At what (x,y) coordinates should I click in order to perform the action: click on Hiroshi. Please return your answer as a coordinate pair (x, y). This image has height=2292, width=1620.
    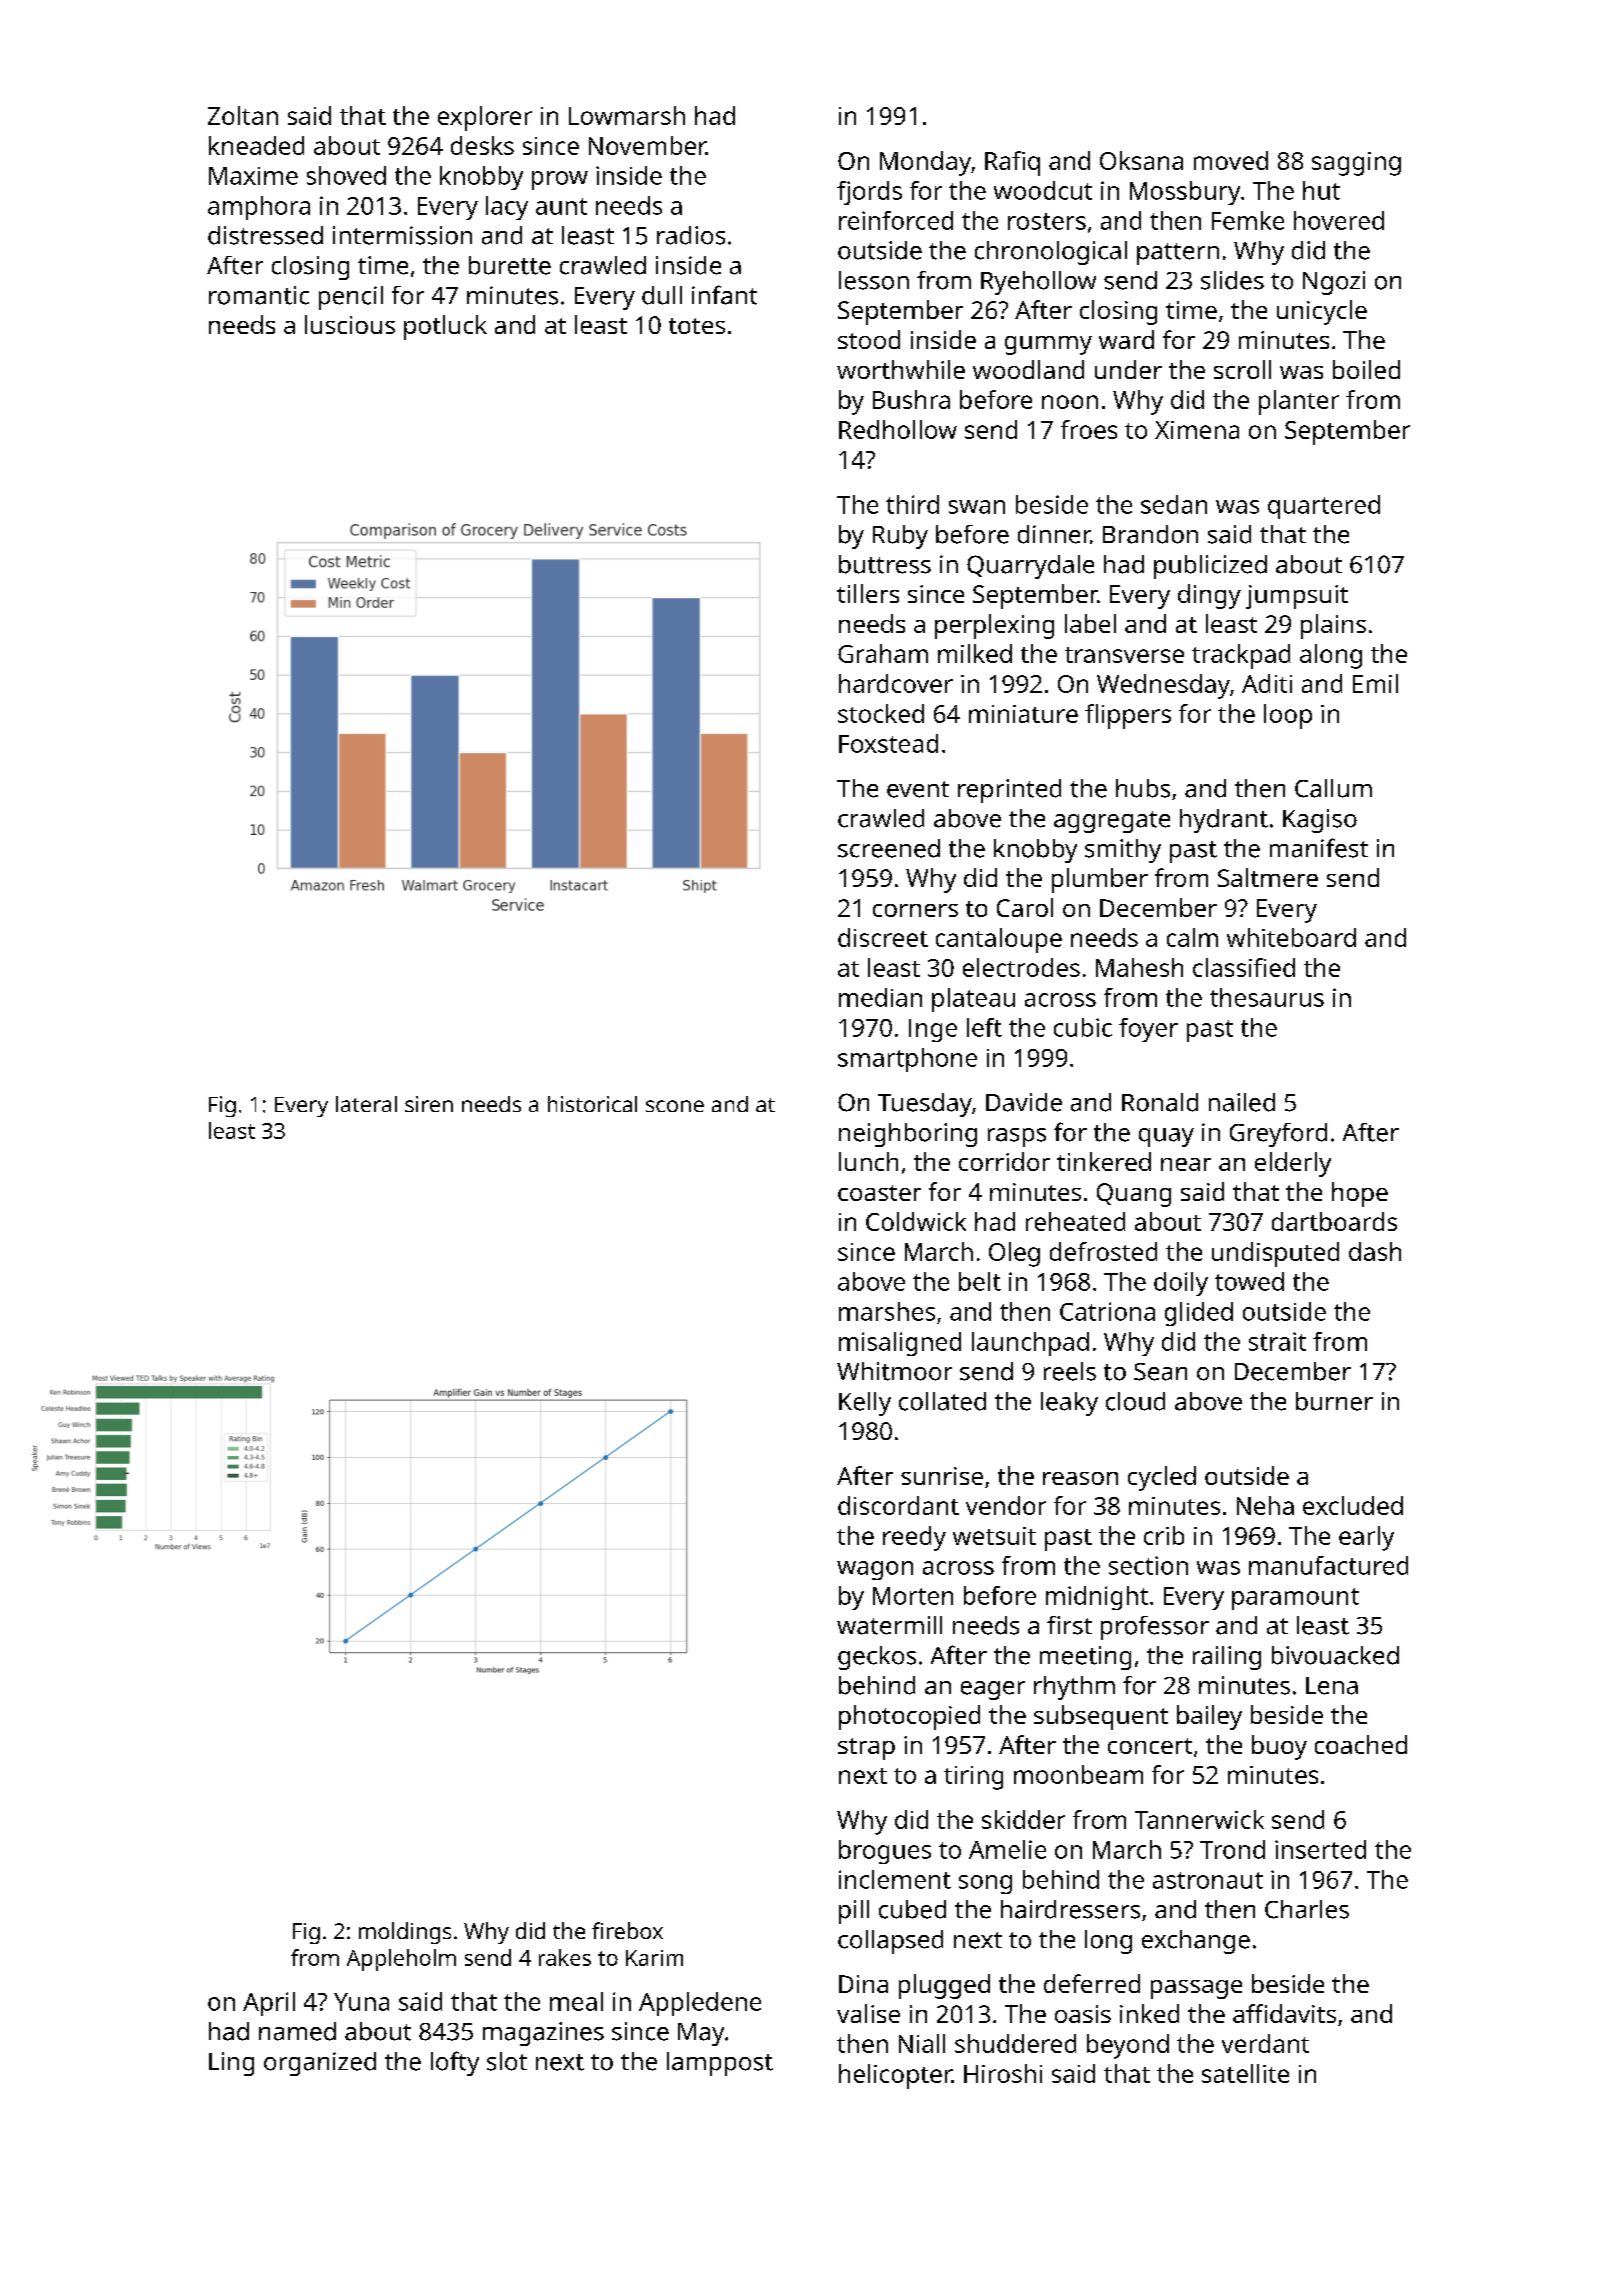
    Looking at the image, I should click on (1003, 2073).
